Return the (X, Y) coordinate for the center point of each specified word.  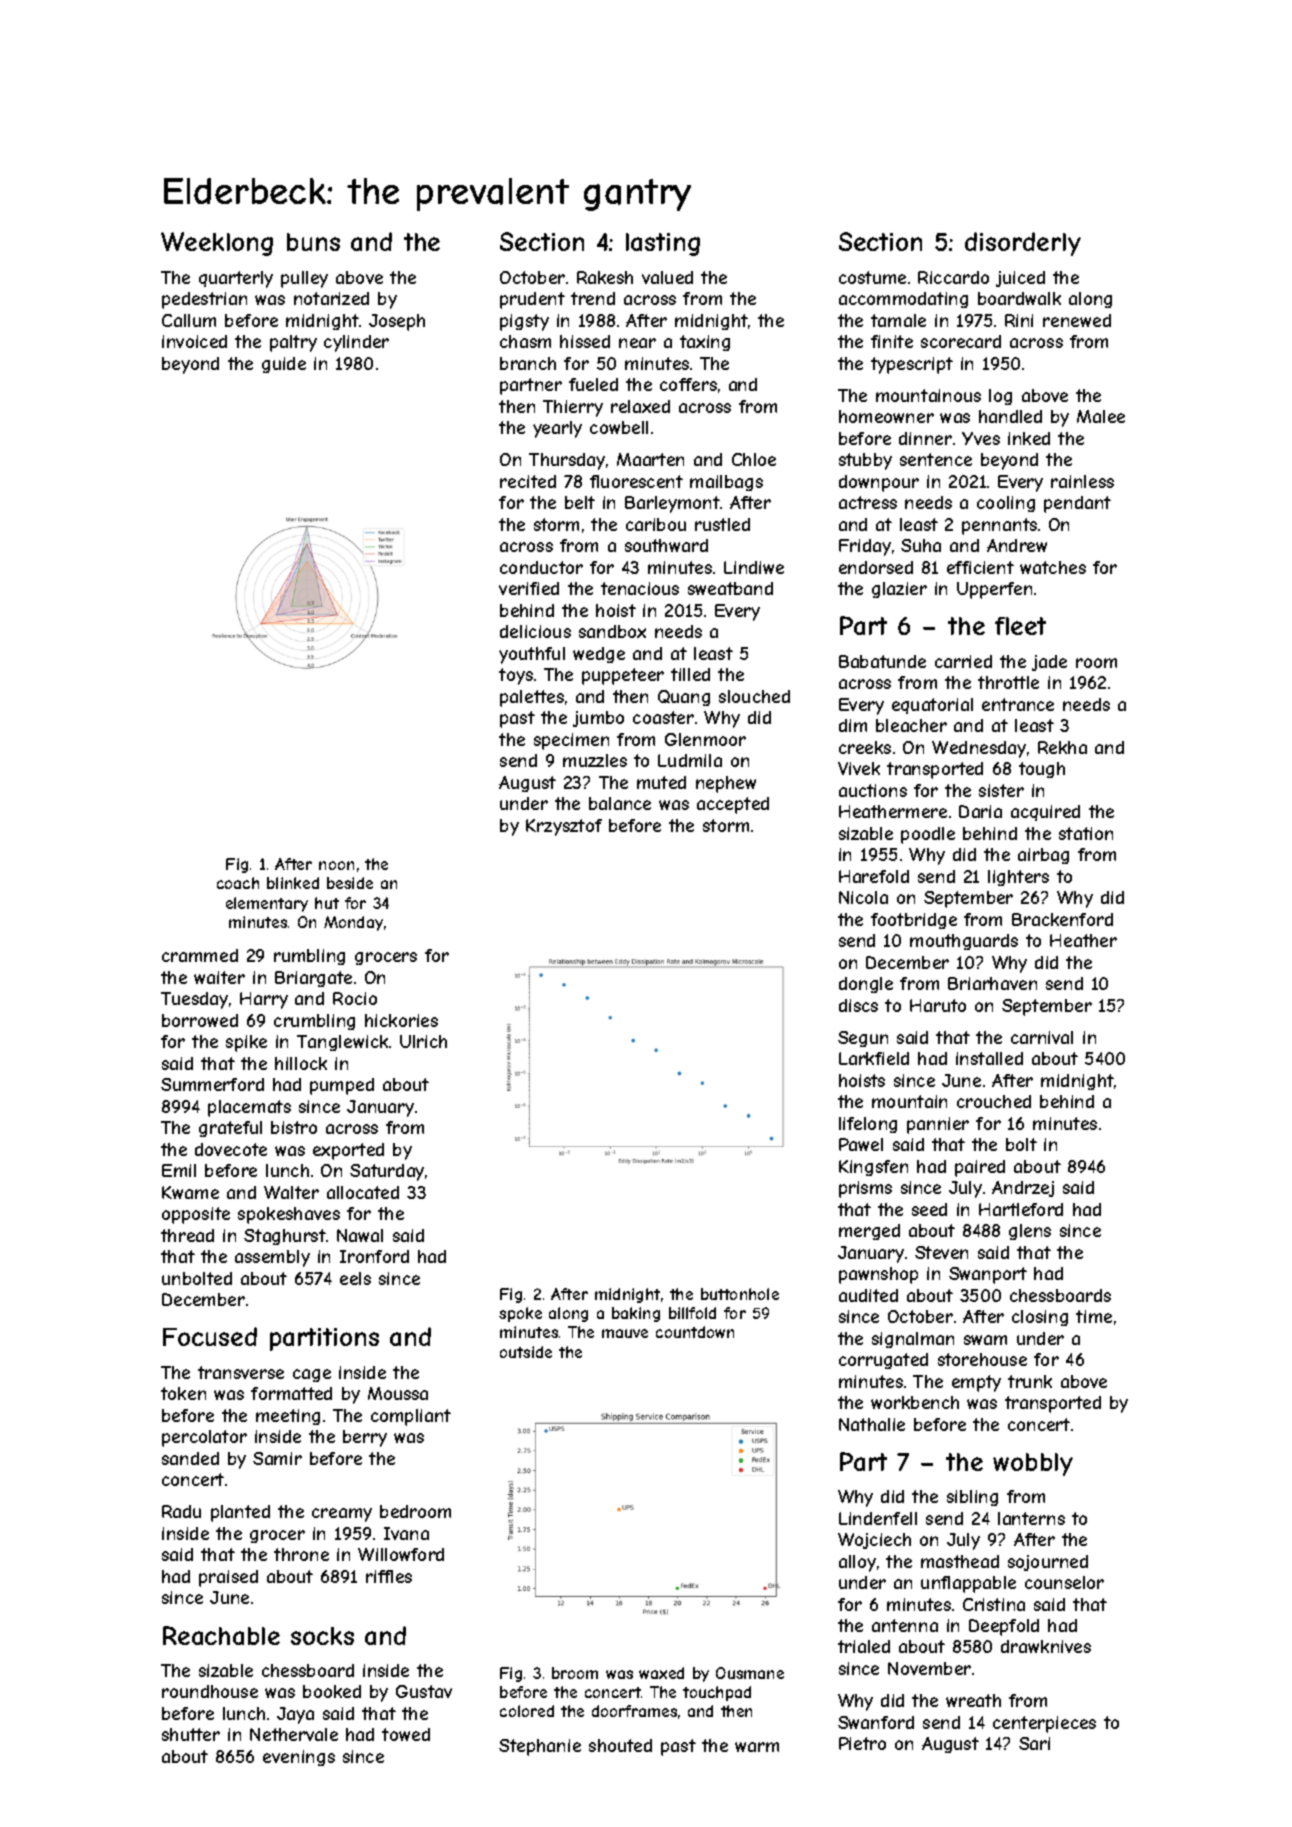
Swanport (988, 1275)
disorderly (1023, 244)
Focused (210, 1336)
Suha (921, 545)
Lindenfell (878, 1518)
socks (322, 1636)
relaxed (640, 406)
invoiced (194, 341)
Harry (264, 1000)
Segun (863, 1039)
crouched (994, 1101)
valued (667, 277)
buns (313, 242)
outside (526, 1352)
